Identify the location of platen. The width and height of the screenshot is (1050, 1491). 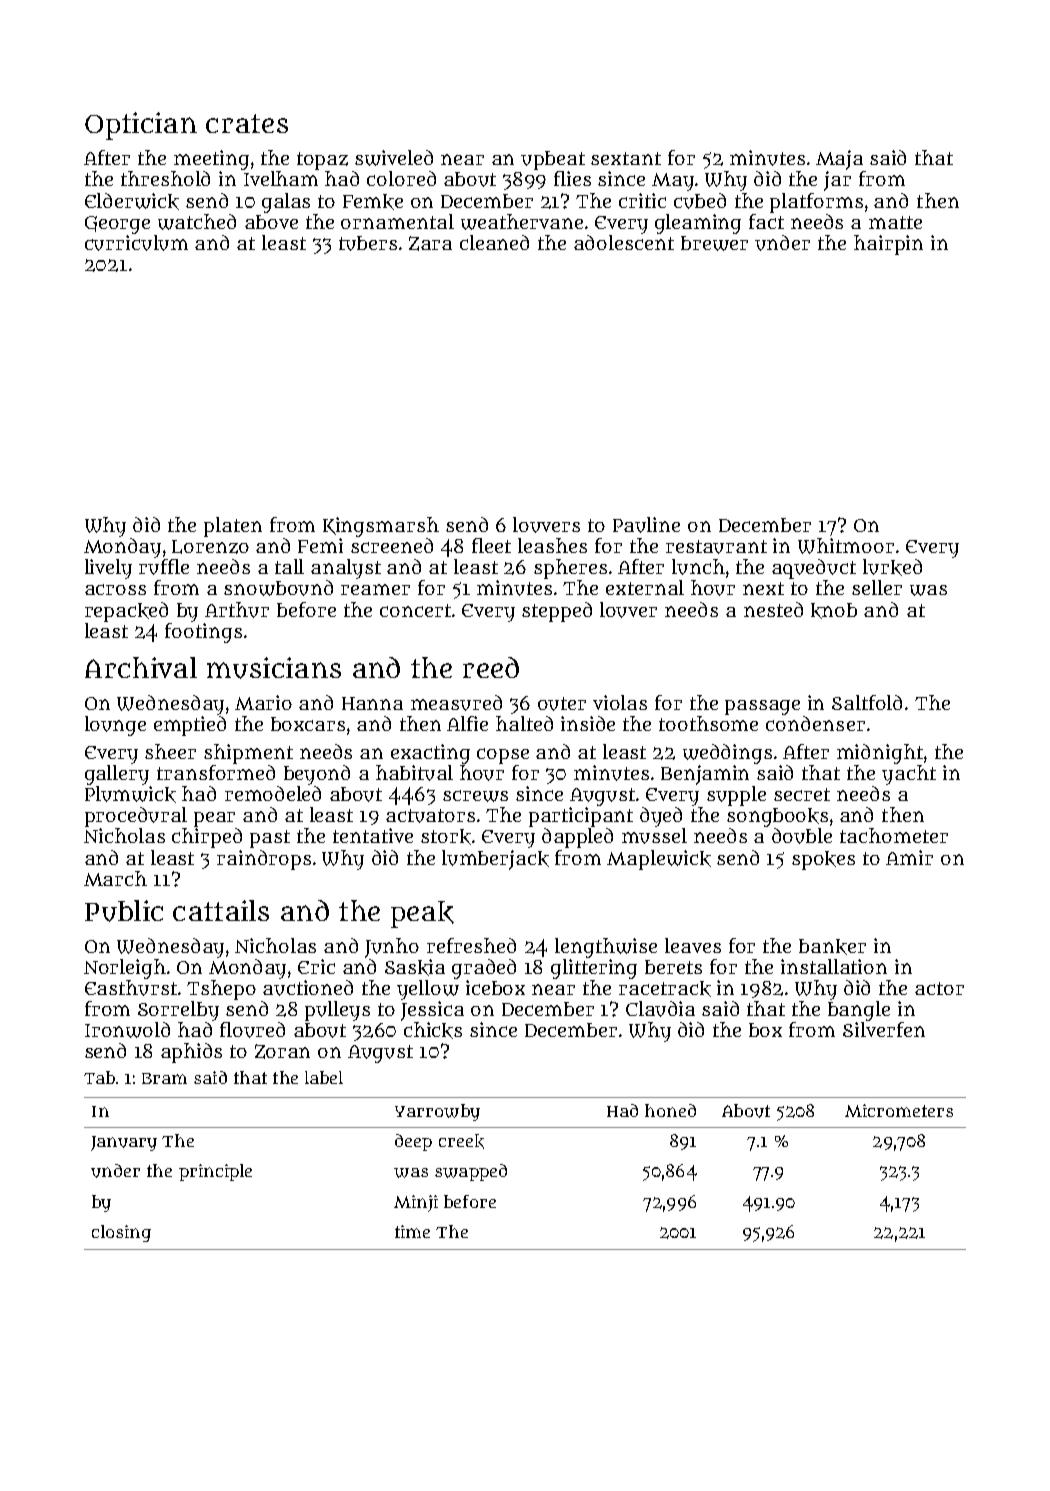
(233, 527).
